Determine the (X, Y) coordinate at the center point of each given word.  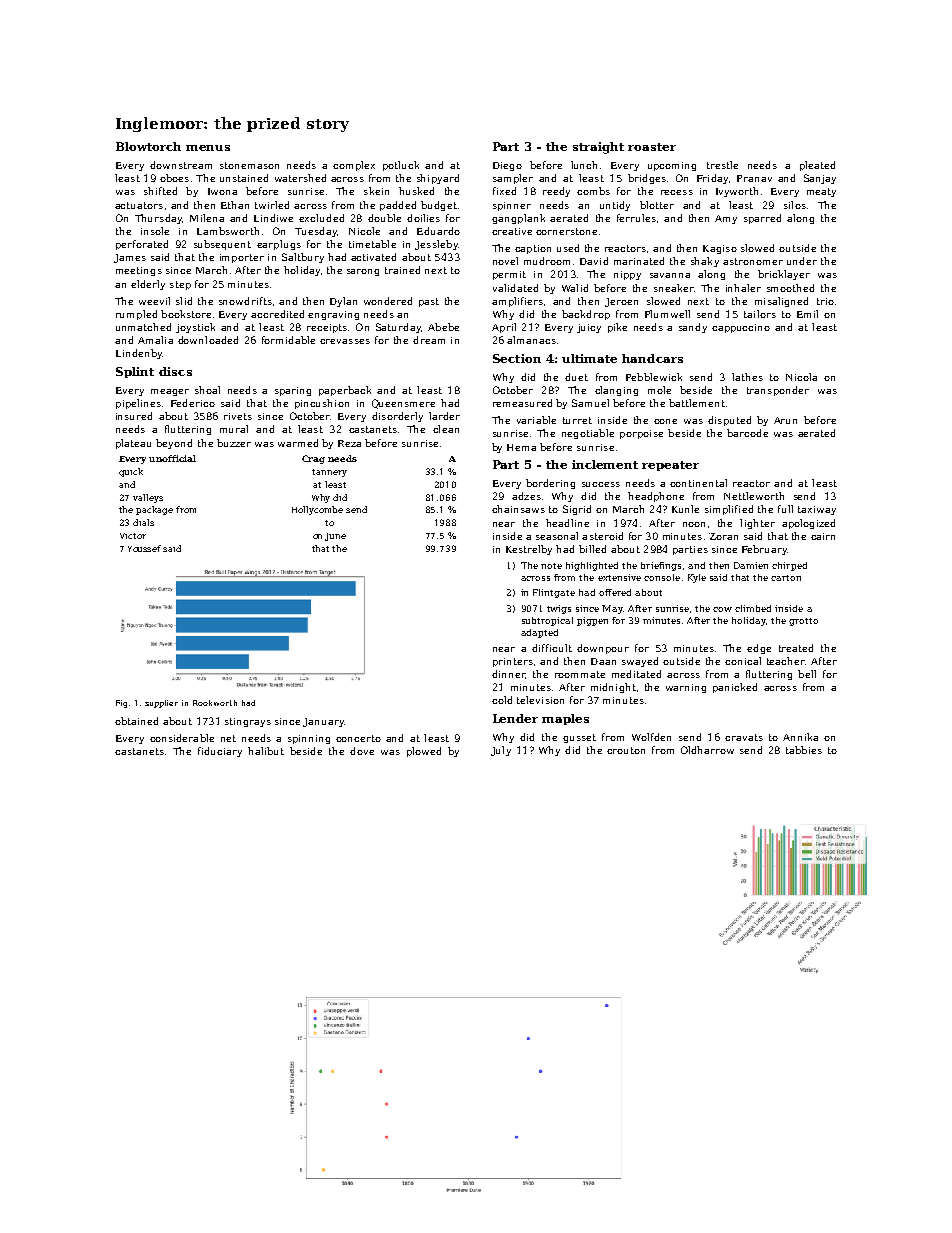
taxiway (817, 510)
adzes (526, 496)
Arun (785, 420)
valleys (148, 498)
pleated (817, 166)
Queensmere (403, 404)
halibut (266, 751)
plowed (424, 752)
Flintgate (554, 593)
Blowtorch (148, 146)
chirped (789, 566)
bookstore (186, 314)
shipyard (438, 179)
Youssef (144, 548)
